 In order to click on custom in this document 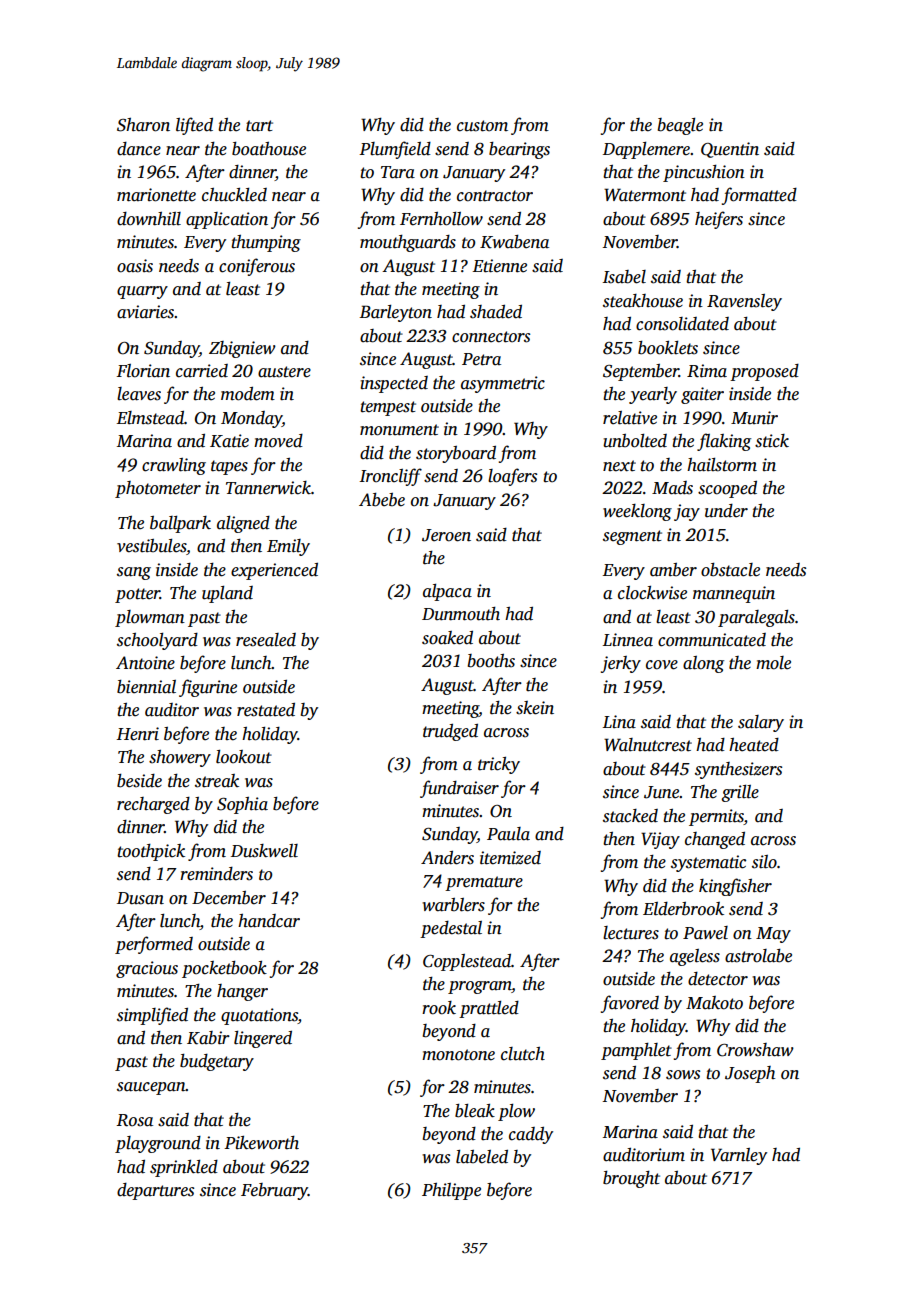, I will do `click(482, 126)`.
